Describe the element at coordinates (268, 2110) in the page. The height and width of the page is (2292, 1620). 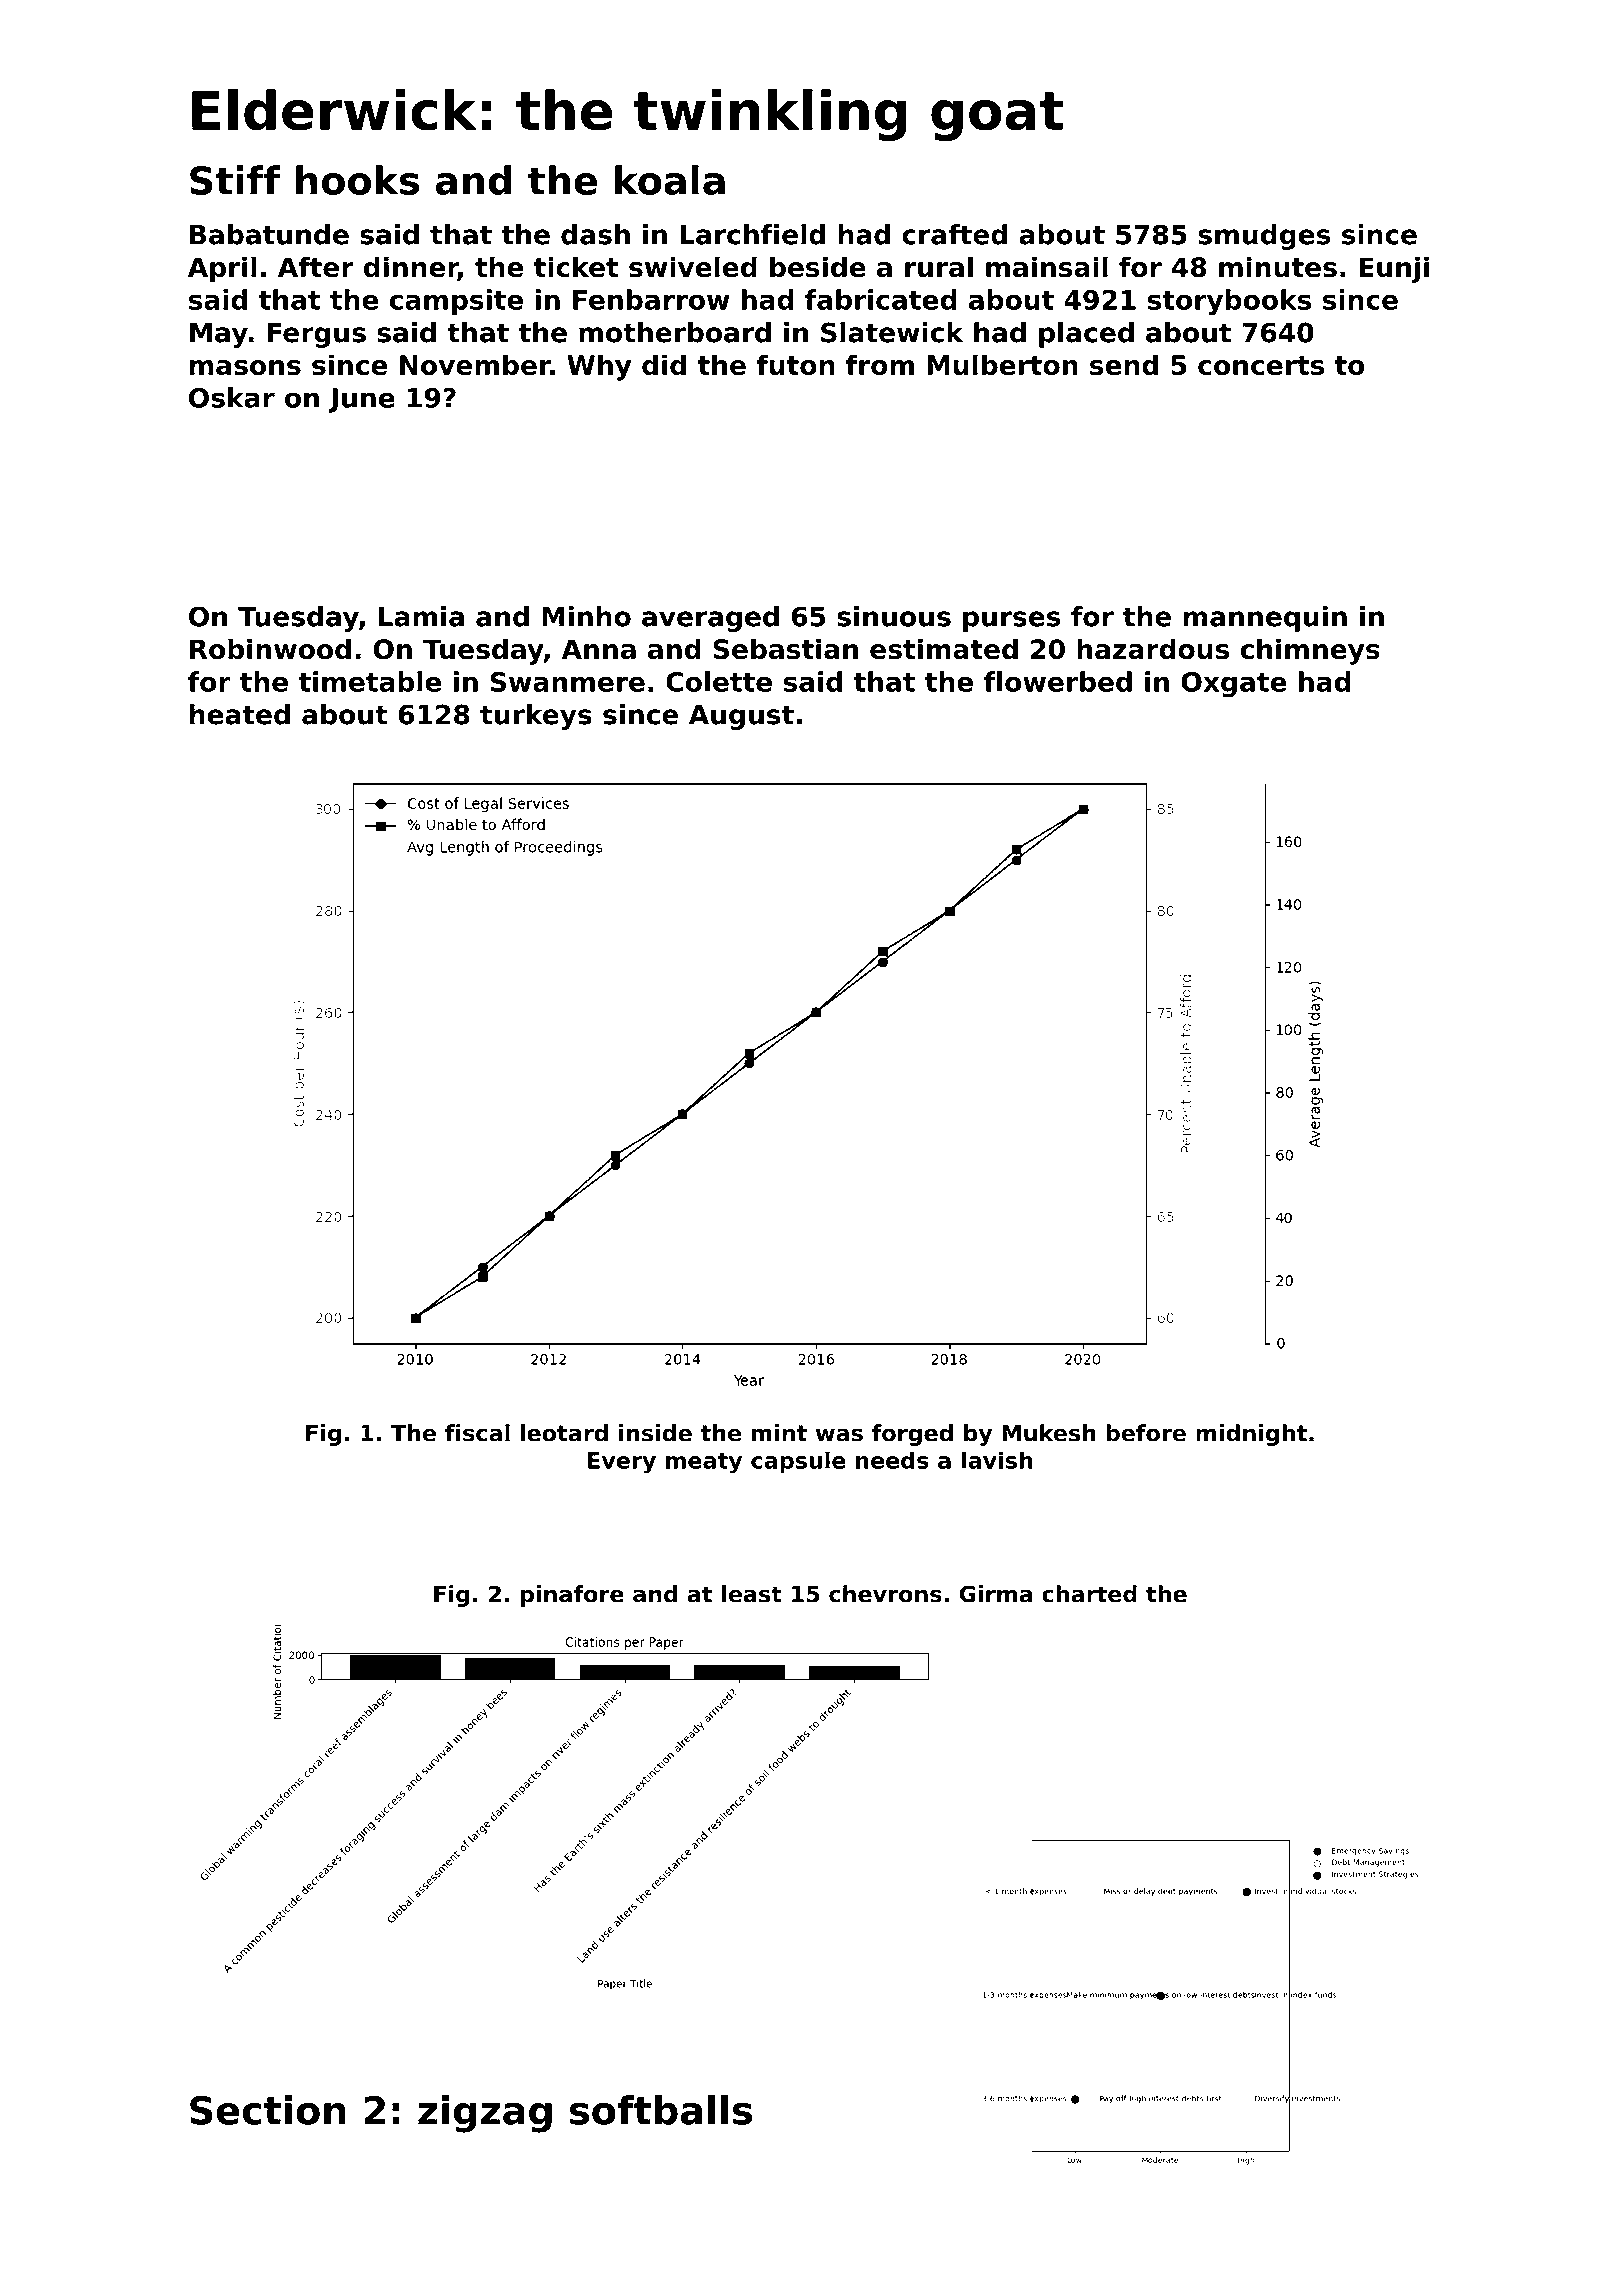
I see `Section` at that location.
